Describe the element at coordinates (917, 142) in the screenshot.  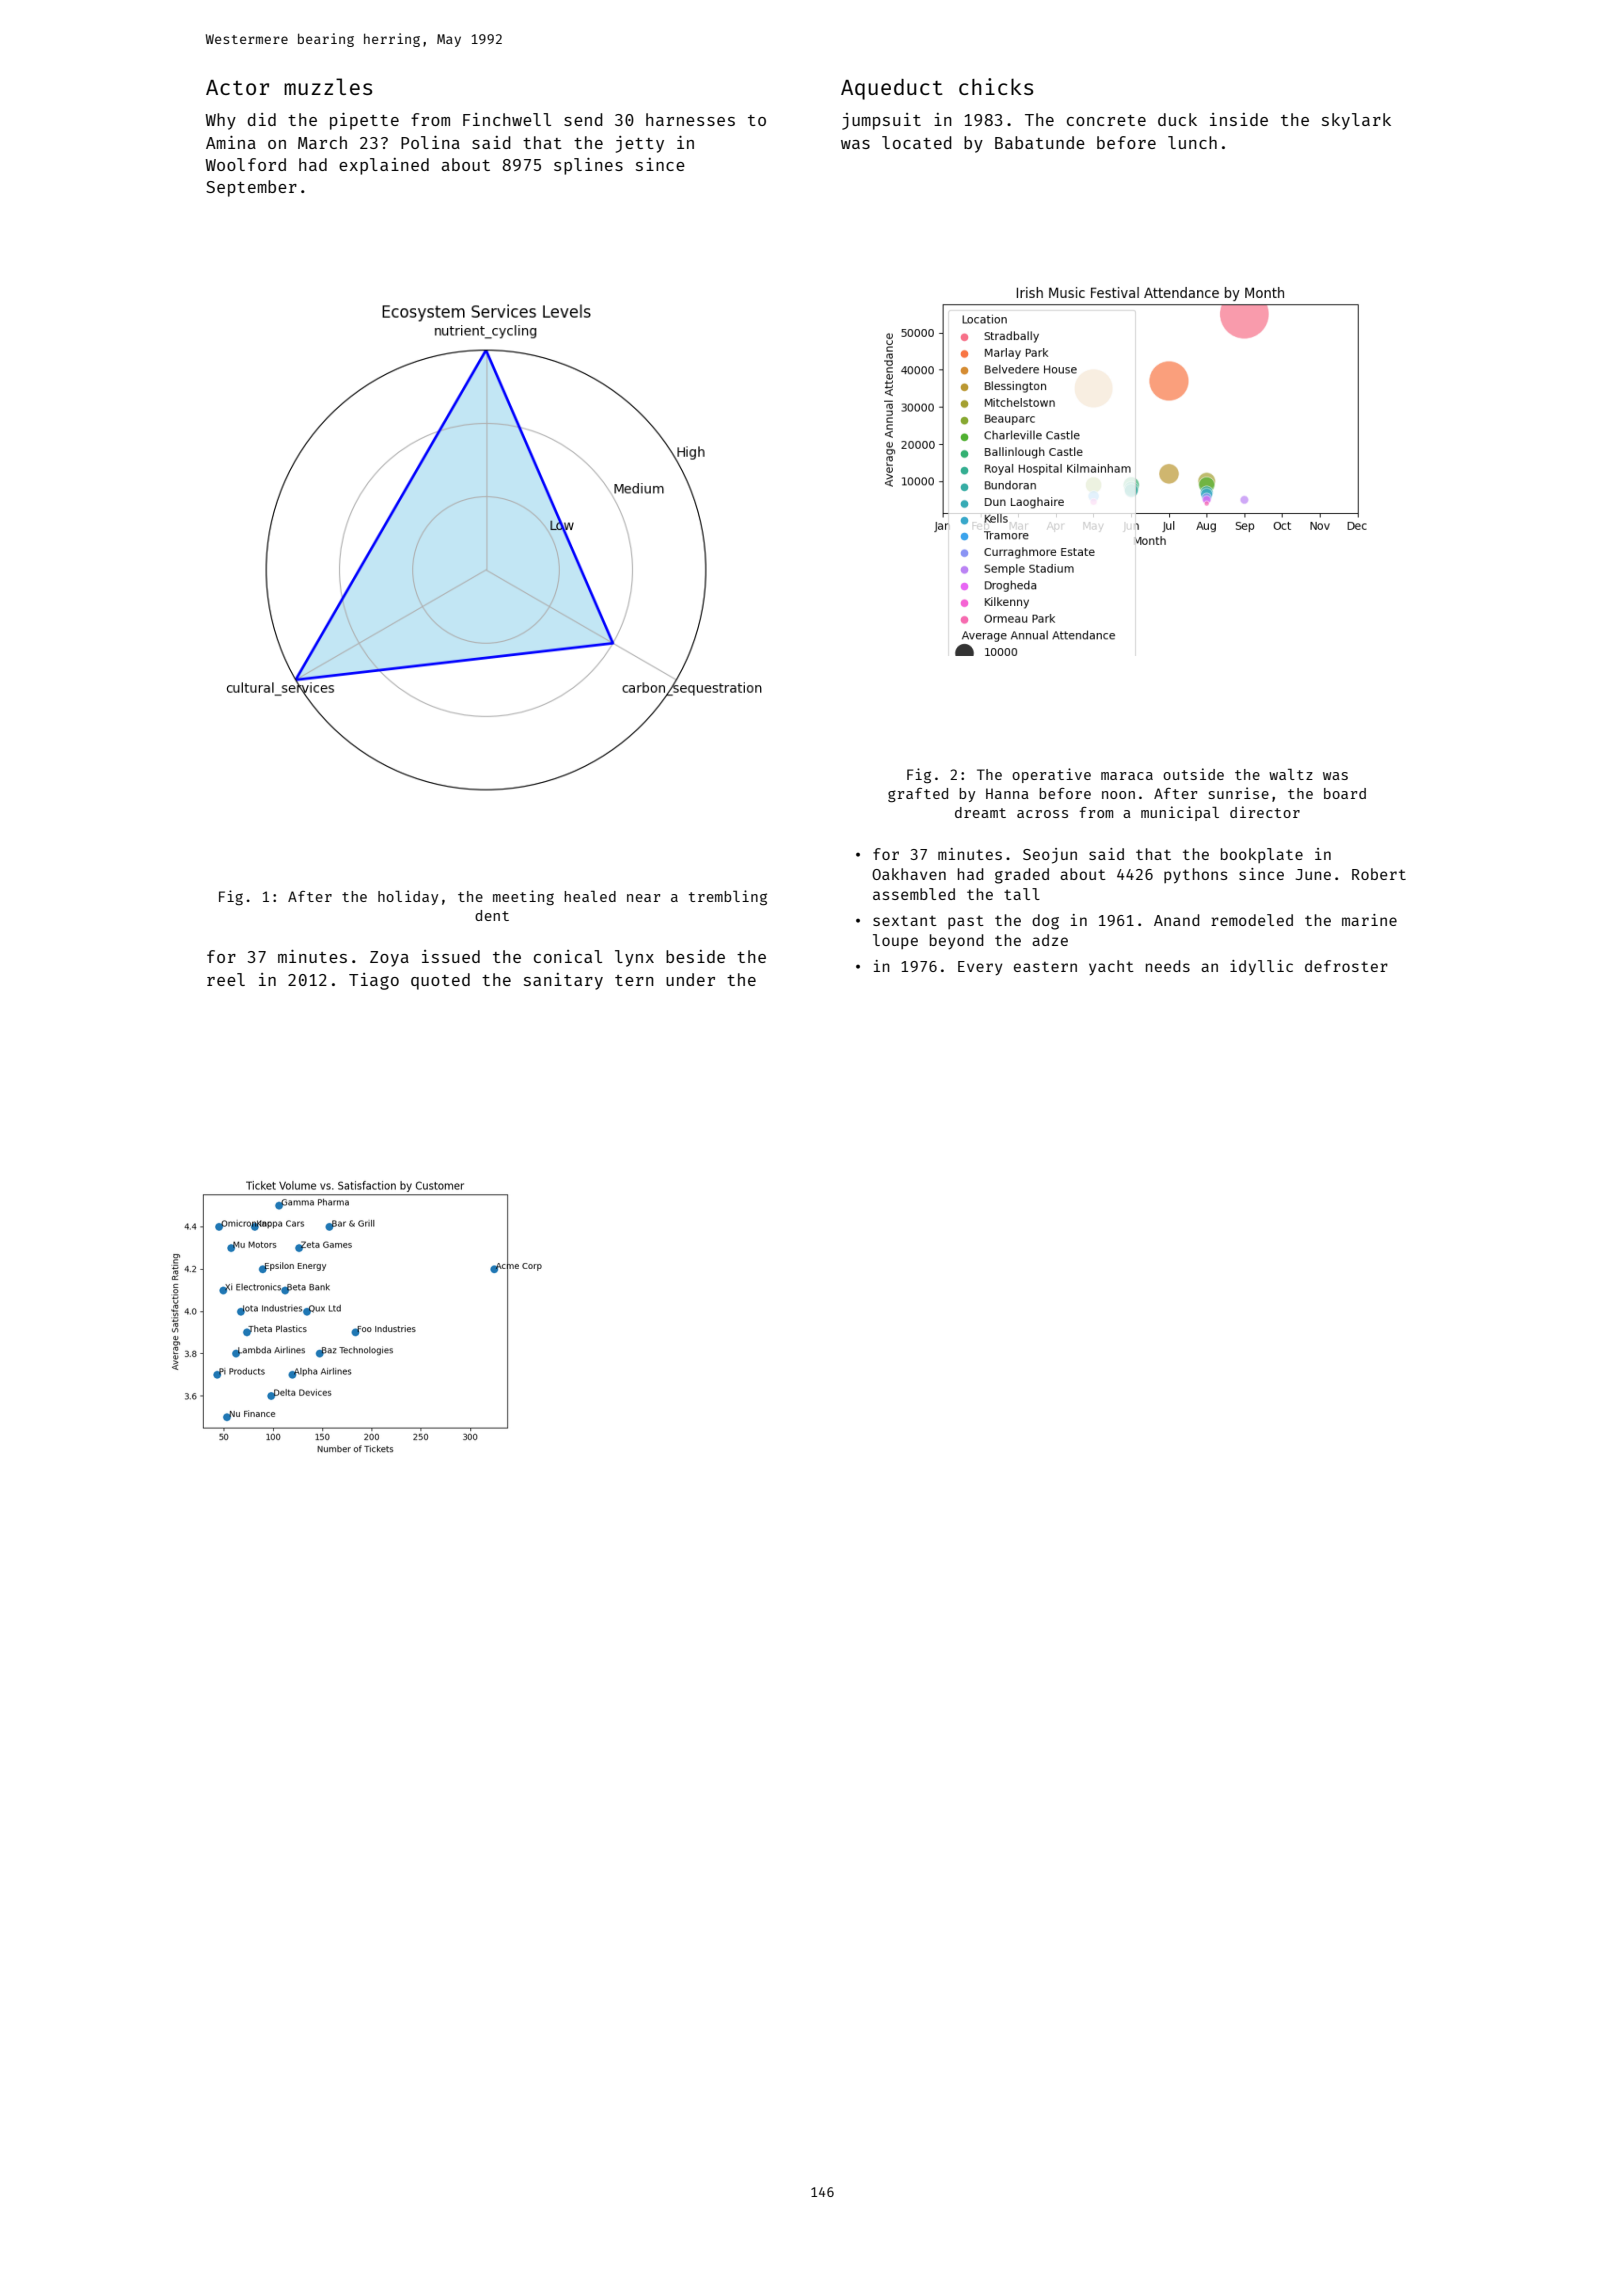
I see `located` at that location.
